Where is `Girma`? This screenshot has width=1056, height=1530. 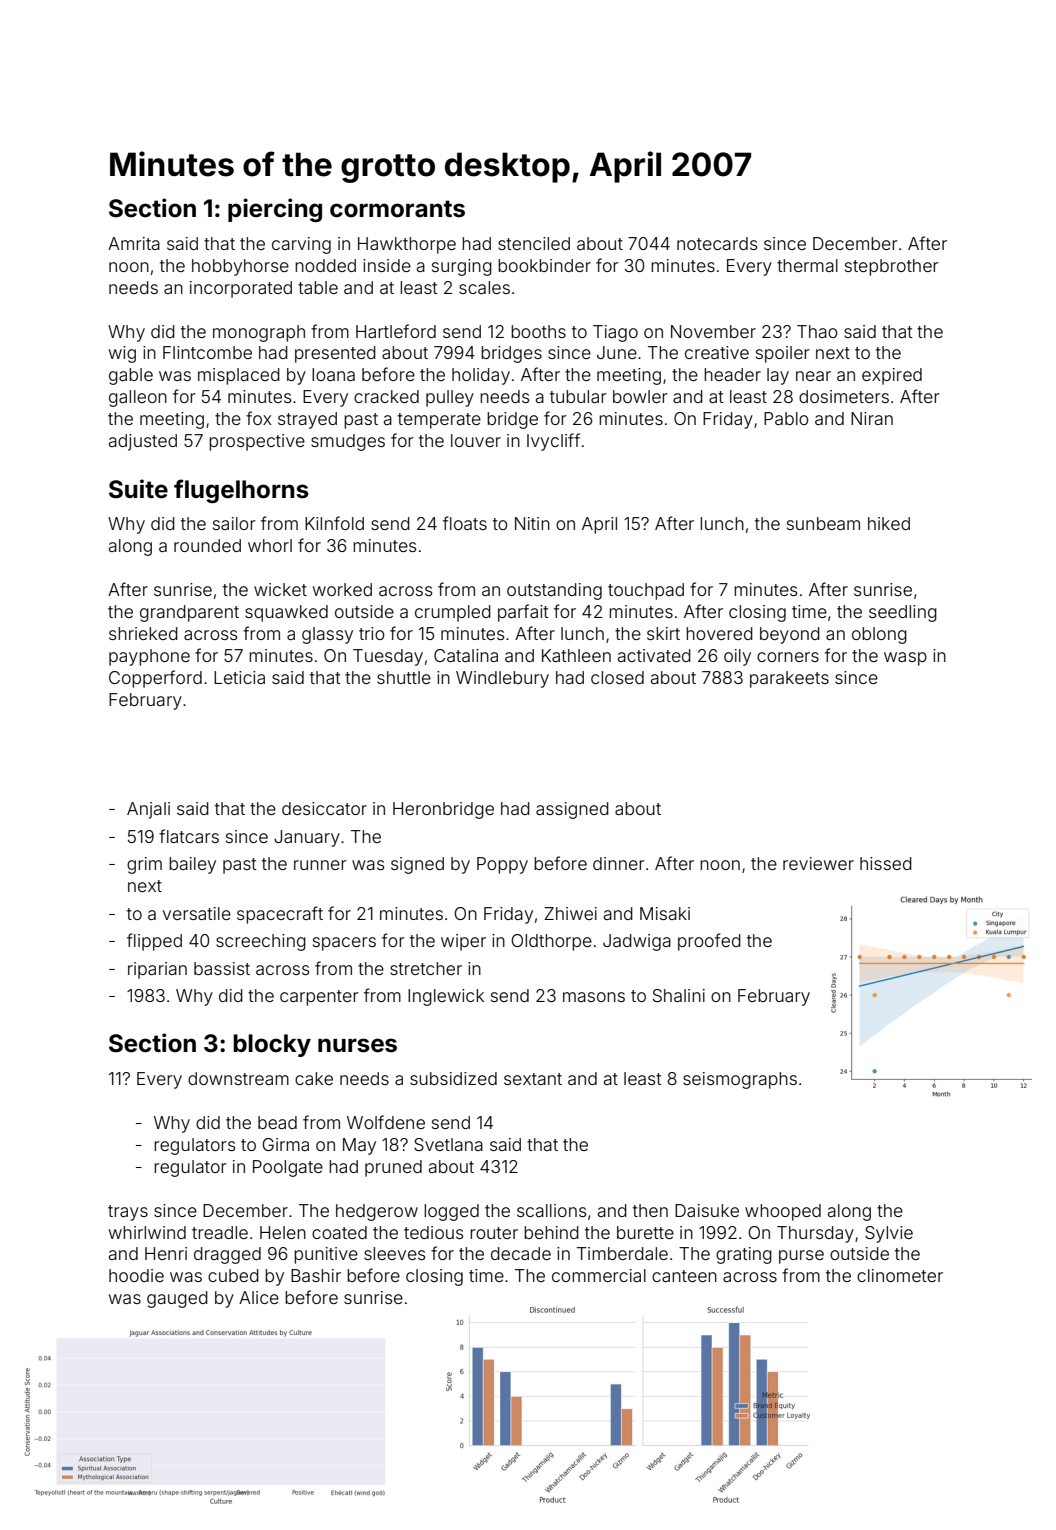
Girma is located at coordinates (285, 1144).
